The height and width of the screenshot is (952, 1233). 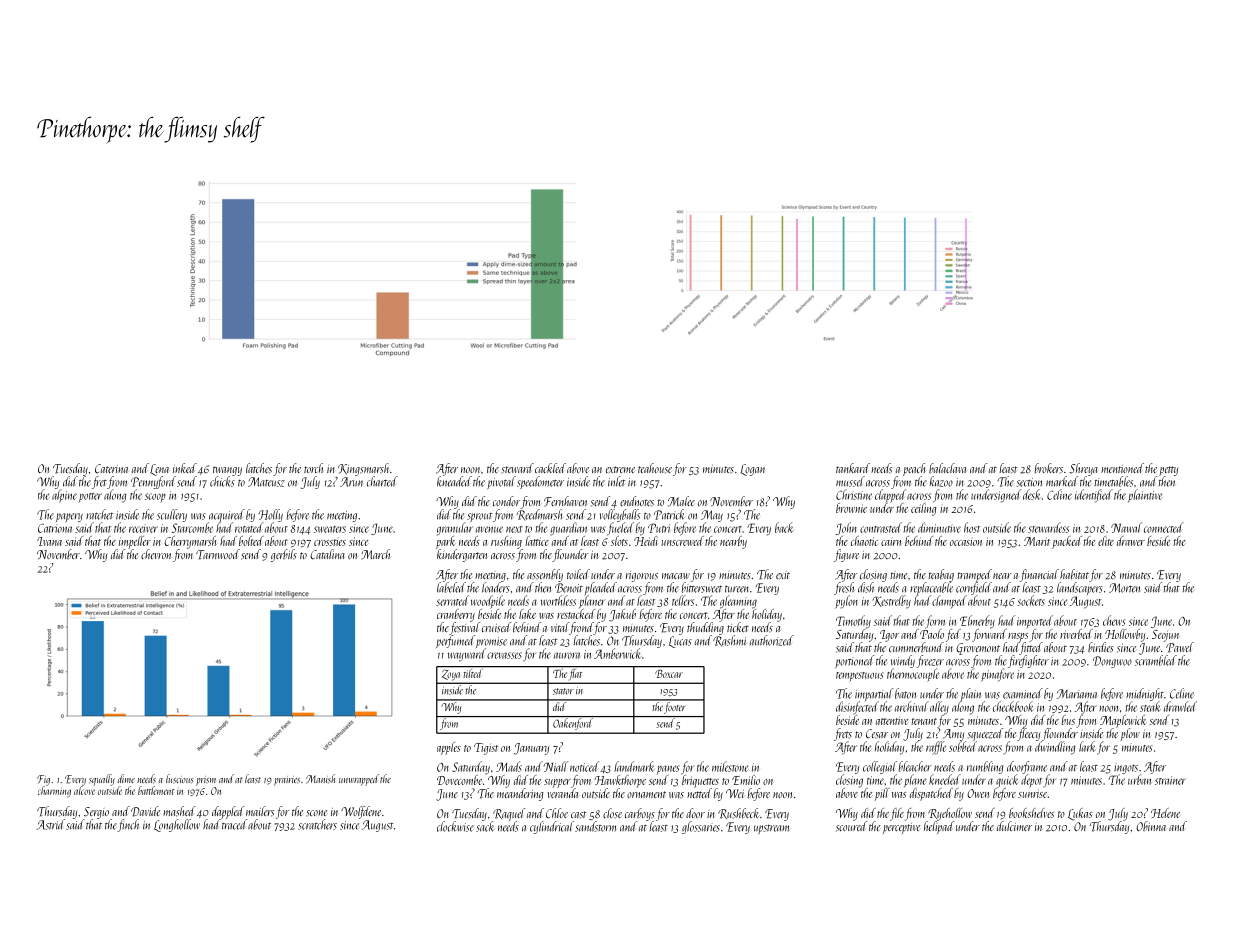 I want to click on next, so click(x=514, y=529).
